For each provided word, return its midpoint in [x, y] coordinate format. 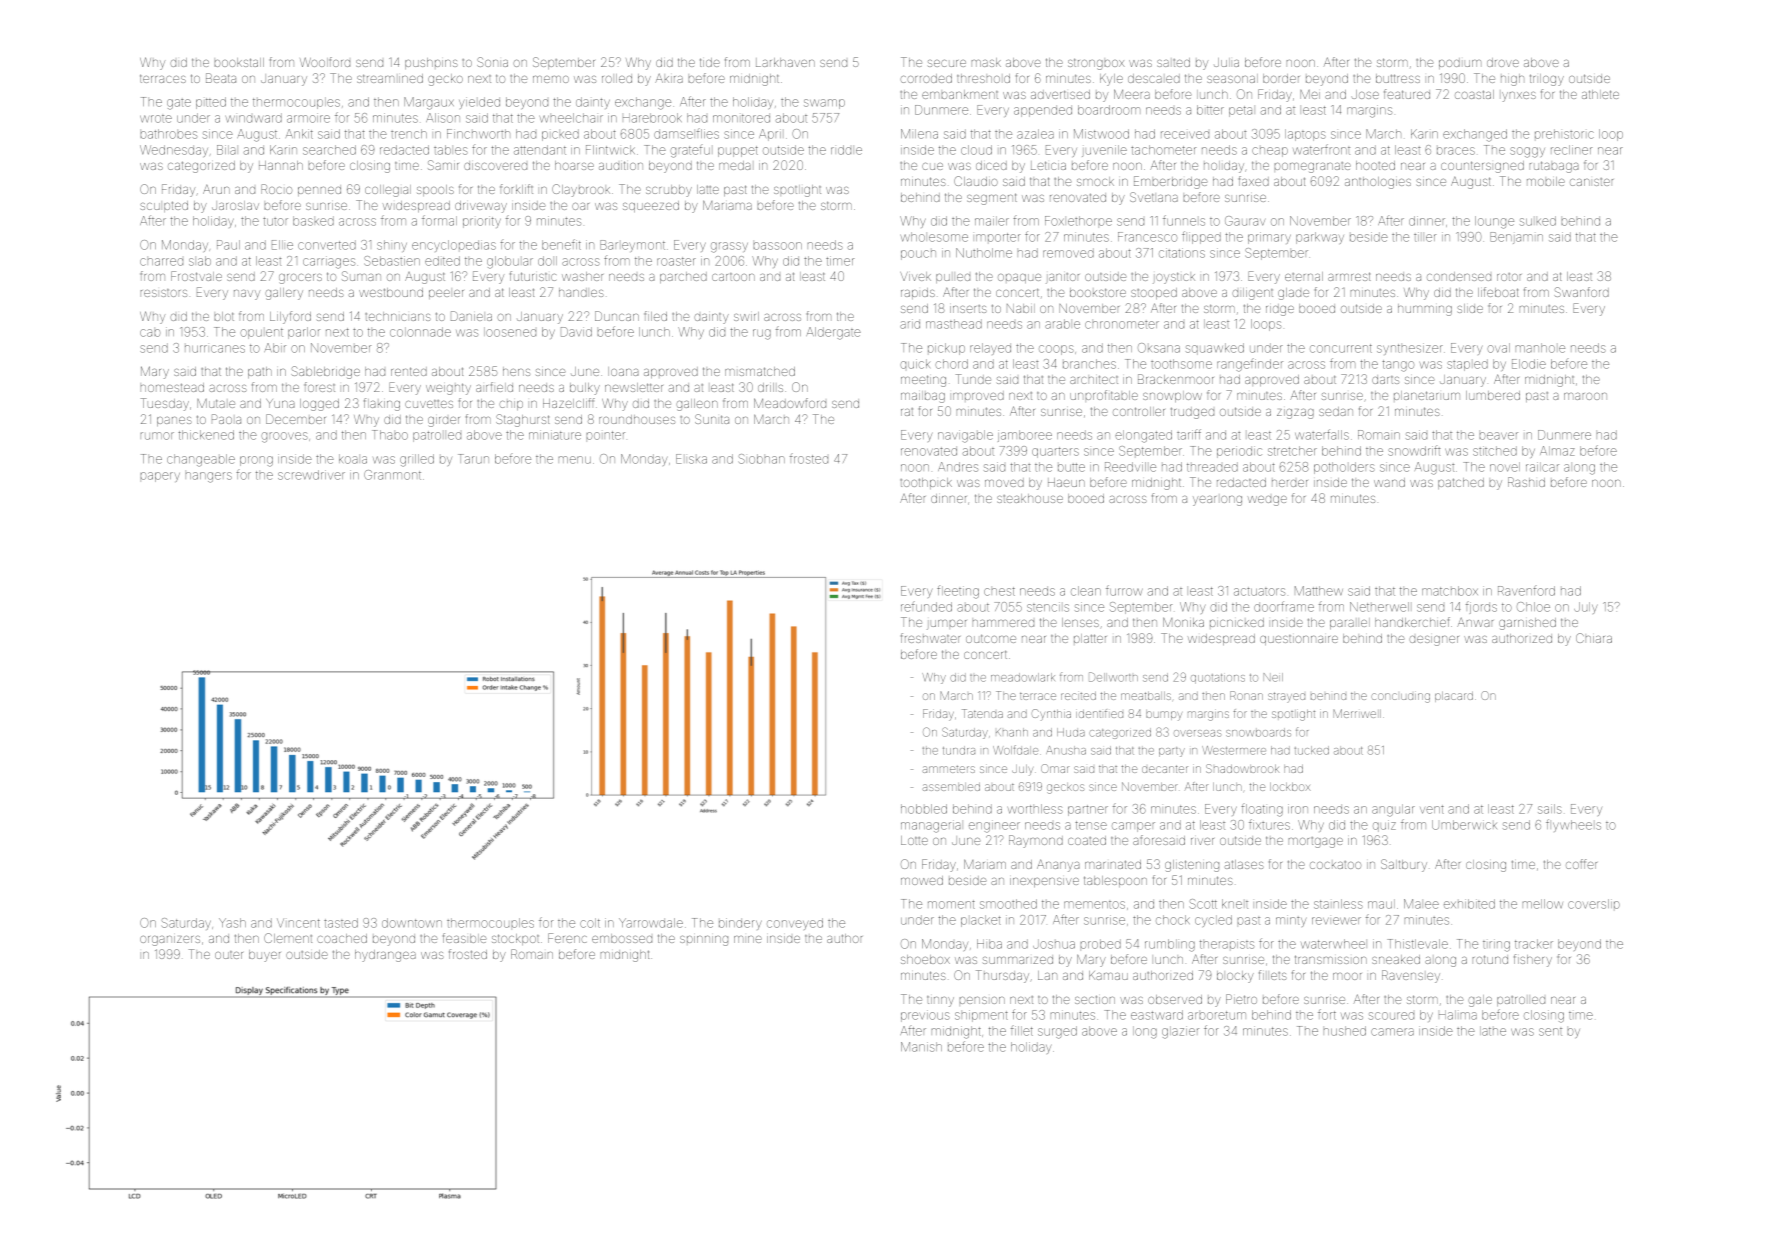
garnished [1527, 624]
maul [1381, 904]
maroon [1585, 396]
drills [770, 387]
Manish [921, 1047]
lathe [1493, 1031]
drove [1503, 62]
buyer [265, 956]
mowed [922, 880]
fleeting [958, 592]
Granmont [392, 475]
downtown [412, 923]
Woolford [325, 62]
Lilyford [290, 317]
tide [710, 62]
